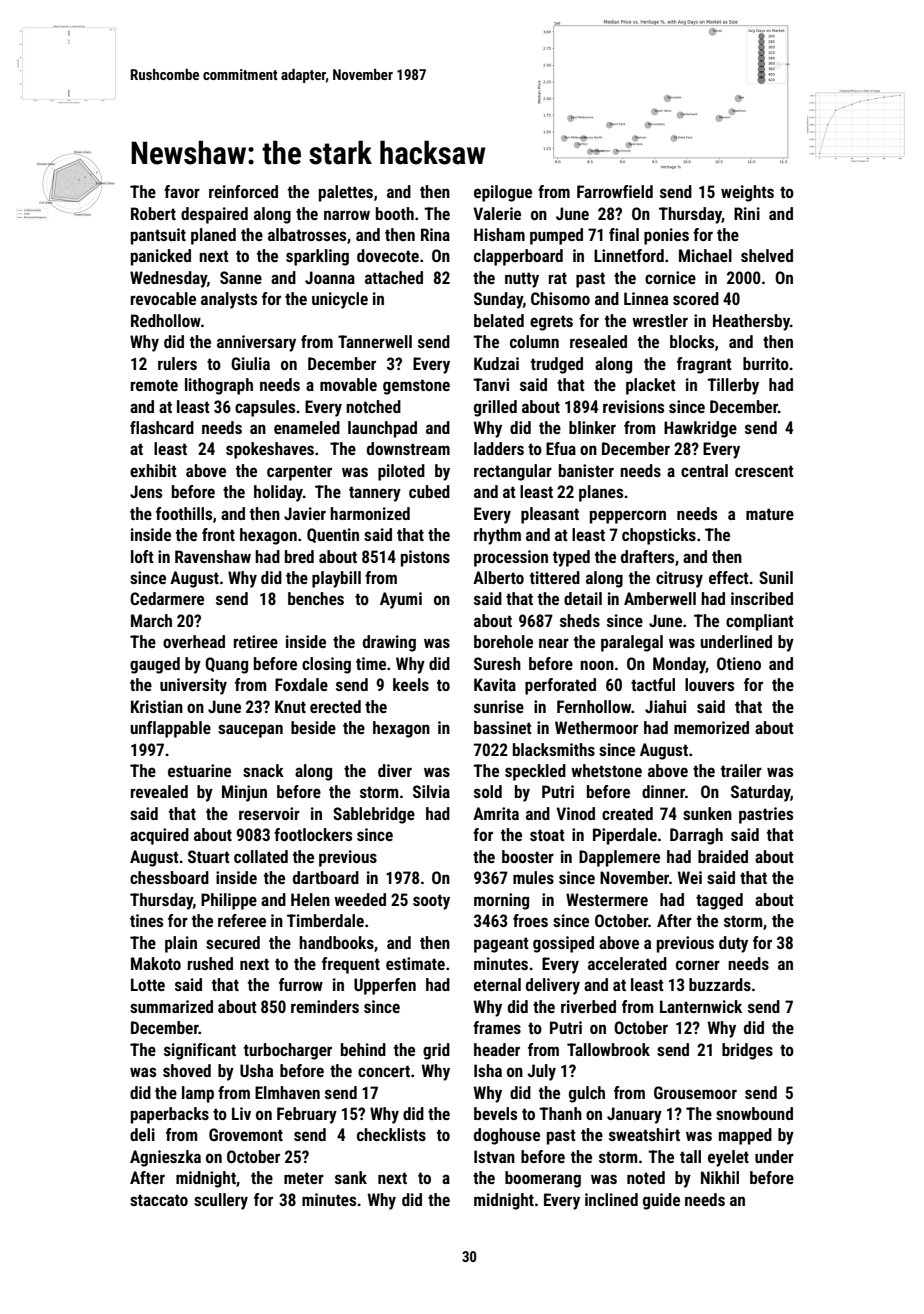 The image size is (924, 1314). What do you see at coordinates (615, 191) in the screenshot?
I see `Farrowfield` at bounding box center [615, 191].
